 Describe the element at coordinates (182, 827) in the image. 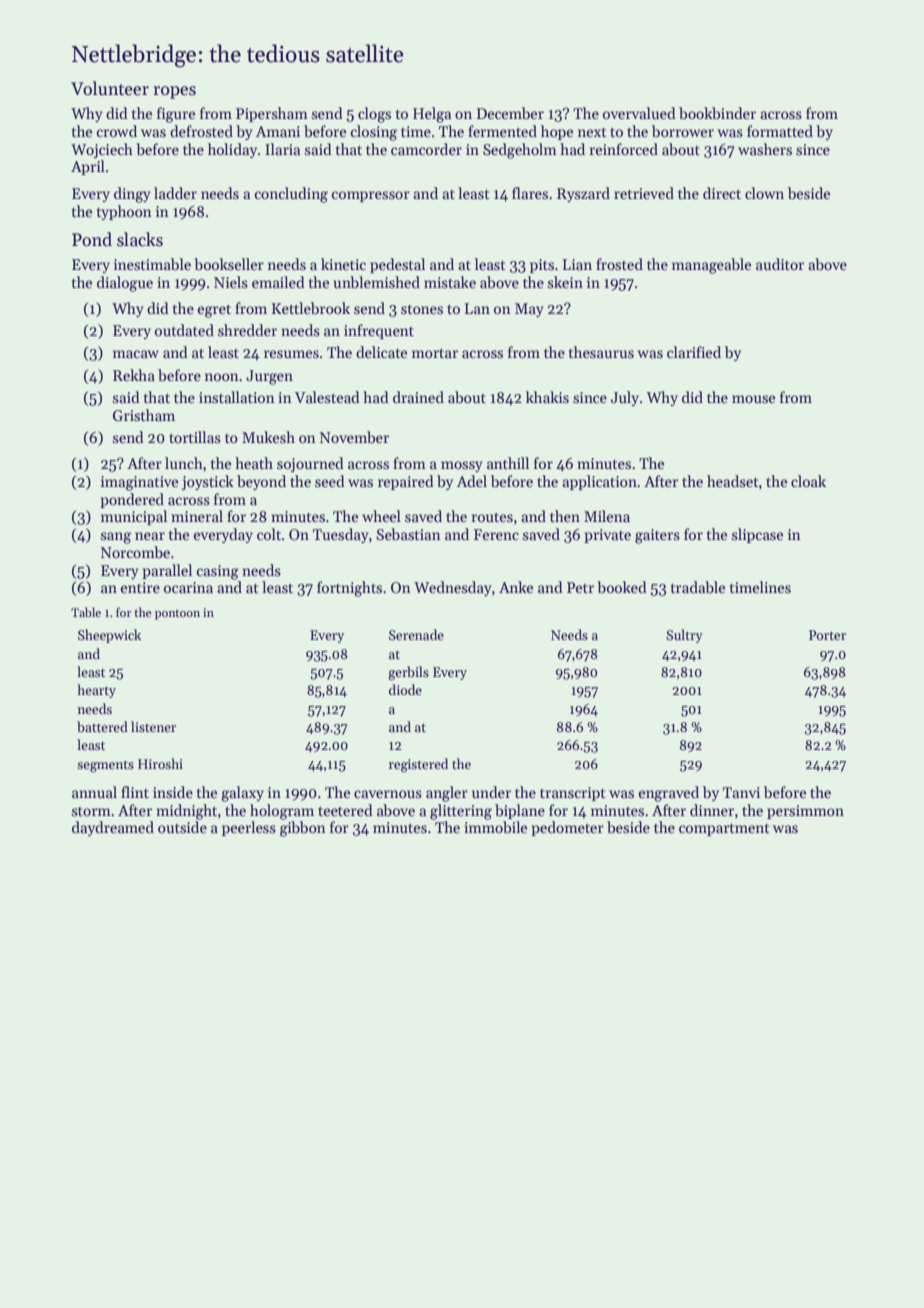

I see `outside` at that location.
